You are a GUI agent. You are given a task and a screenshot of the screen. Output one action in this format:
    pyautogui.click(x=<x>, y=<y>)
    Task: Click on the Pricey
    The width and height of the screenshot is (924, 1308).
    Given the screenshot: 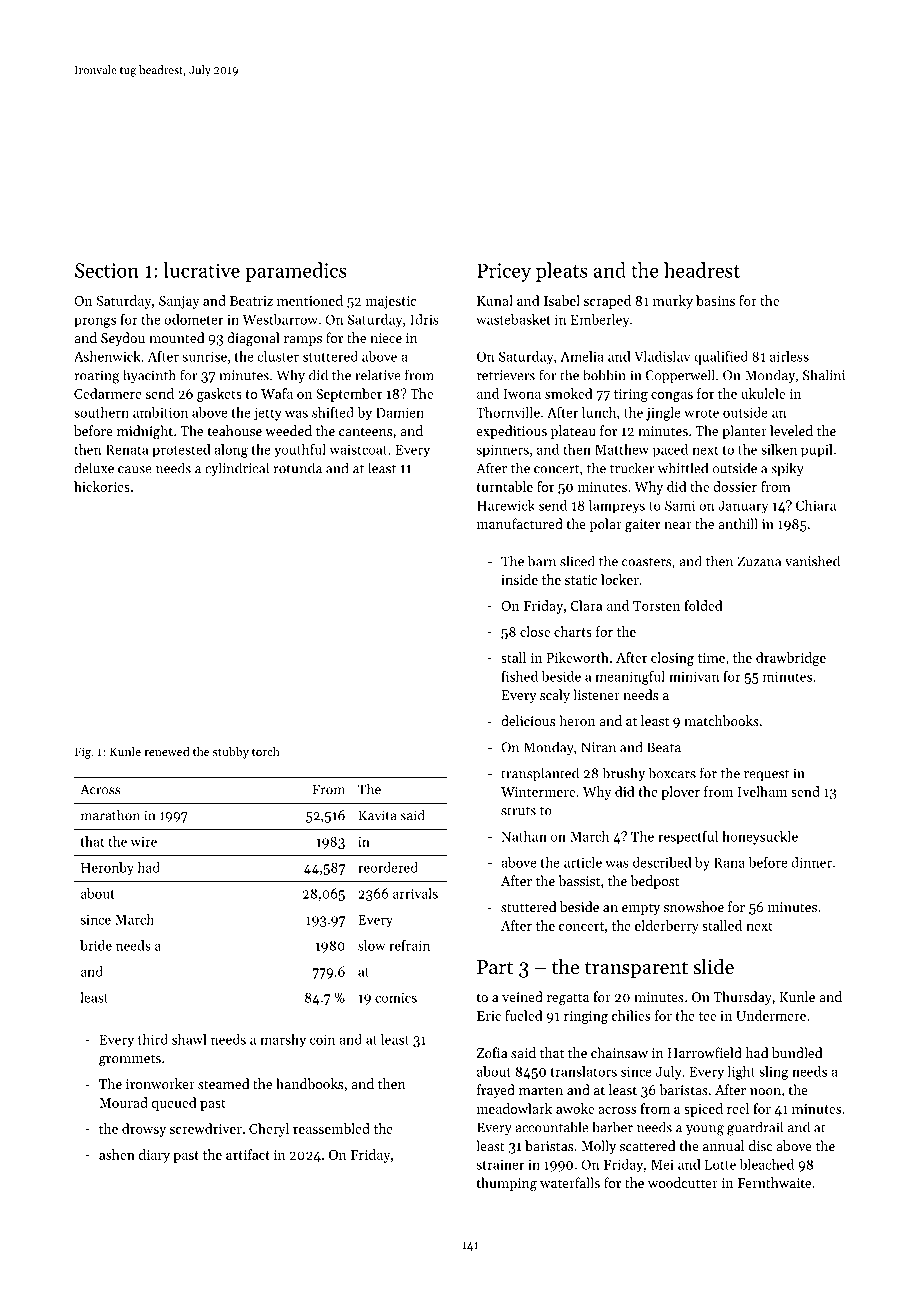 What is the action you would take?
    pyautogui.click(x=504, y=272)
